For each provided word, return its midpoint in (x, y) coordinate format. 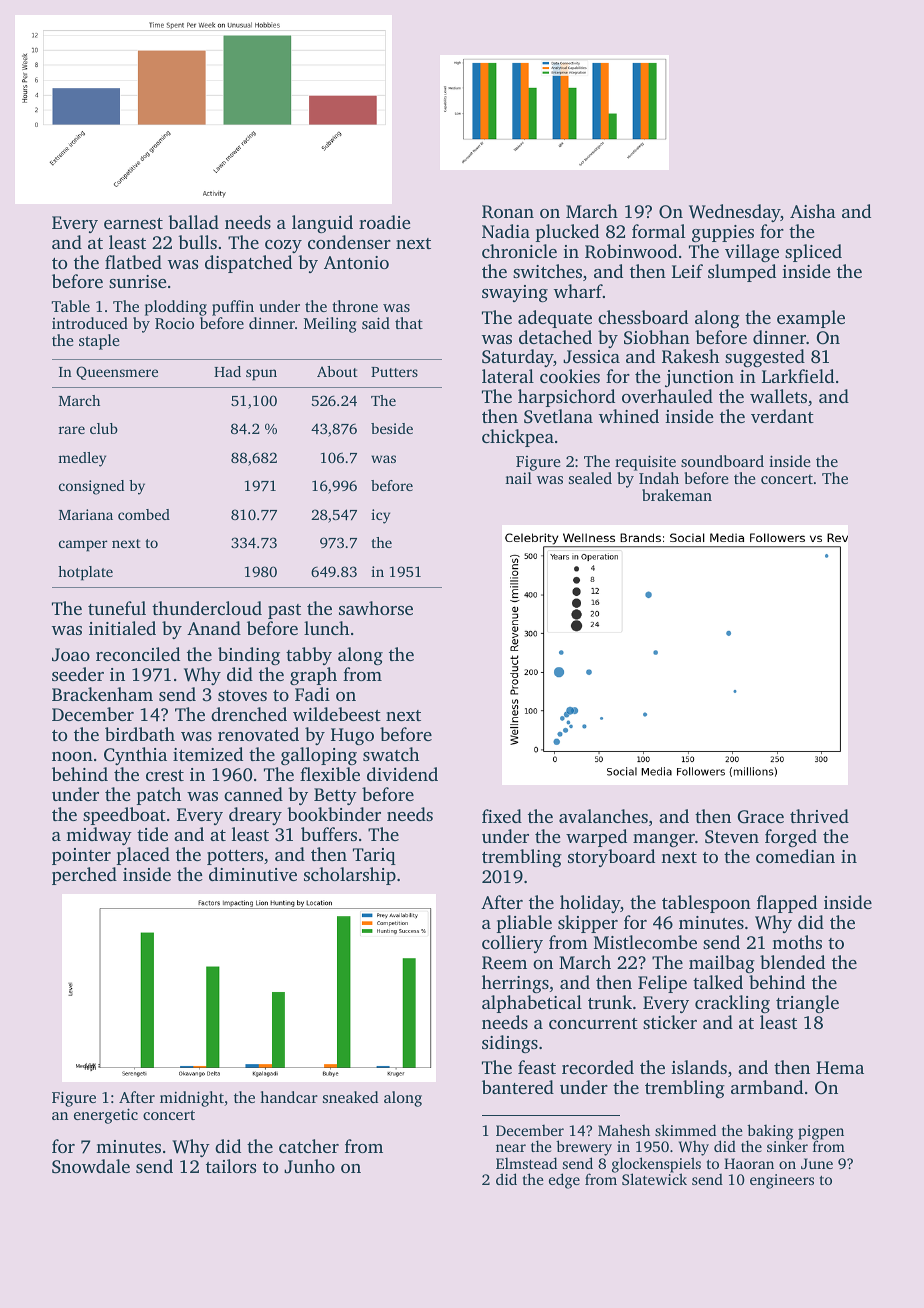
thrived (819, 816)
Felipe (662, 984)
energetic (106, 1116)
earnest (133, 223)
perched (84, 876)
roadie (384, 222)
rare (72, 430)
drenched (249, 714)
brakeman (677, 495)
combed (144, 514)
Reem (504, 963)
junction (699, 378)
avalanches (603, 816)
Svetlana (558, 416)
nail (518, 478)
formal (658, 231)
